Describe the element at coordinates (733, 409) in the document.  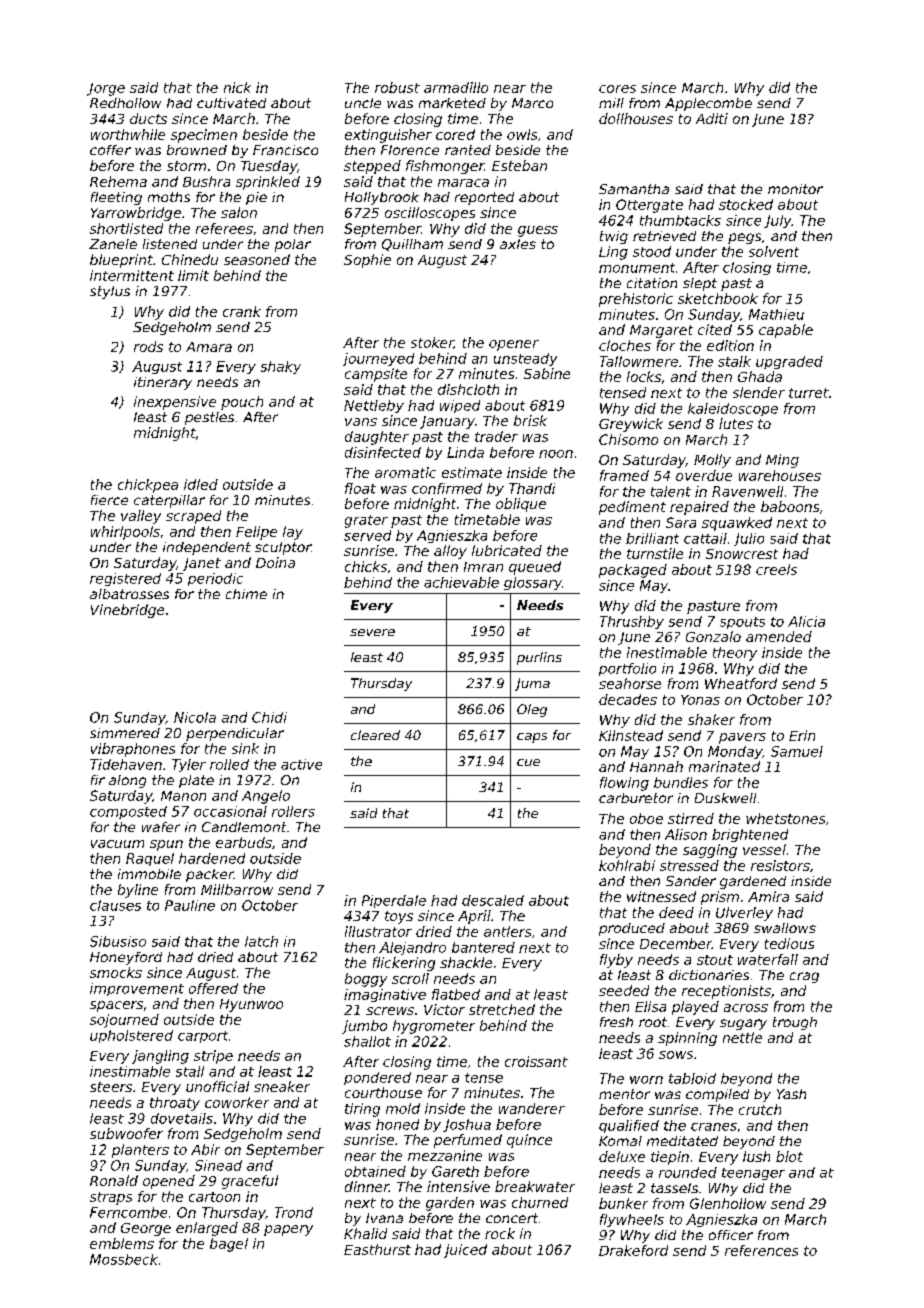
I see `kaleidoscope` at that location.
